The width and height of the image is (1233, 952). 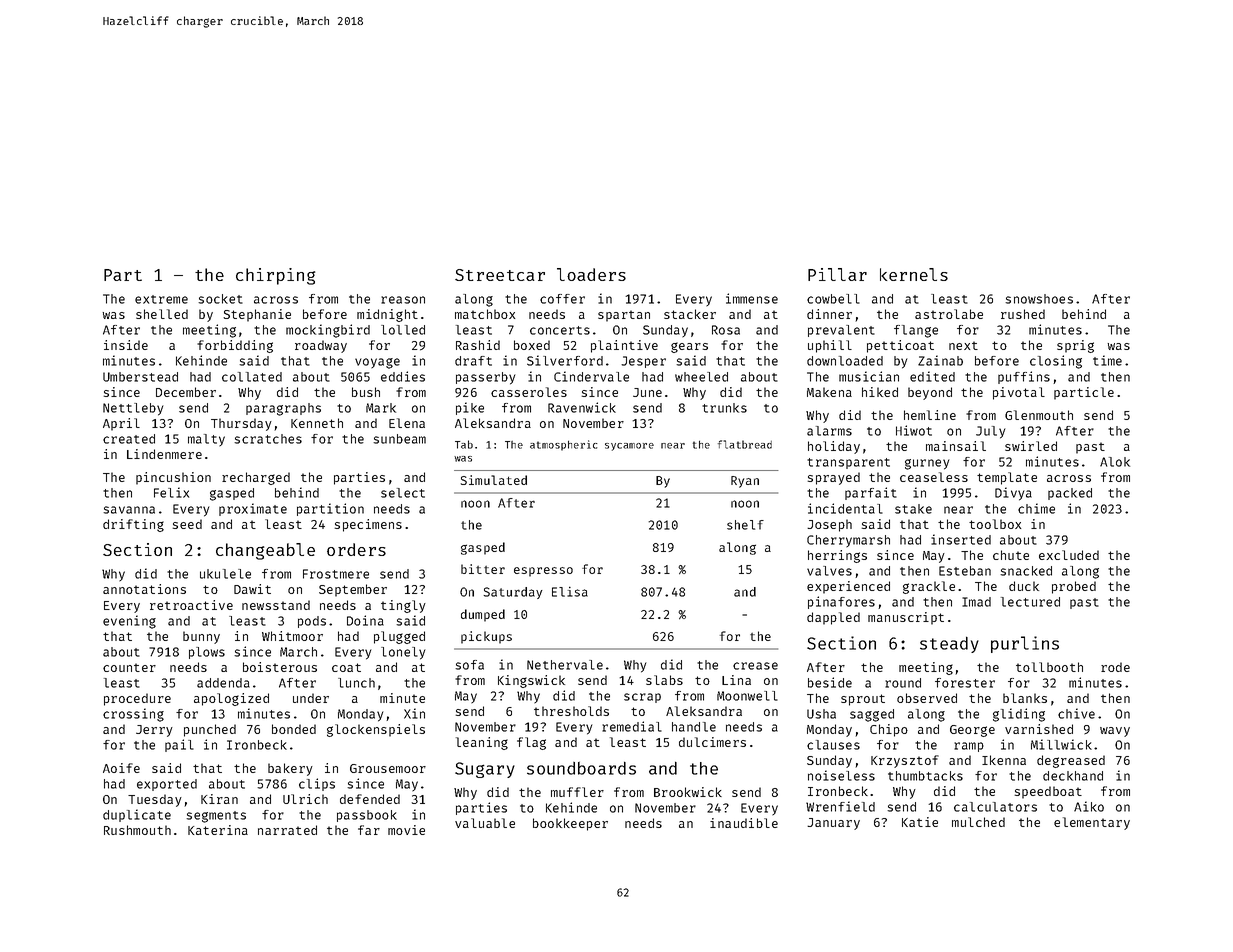 What do you see at coordinates (726, 330) in the image?
I see `Rosa` at bounding box center [726, 330].
